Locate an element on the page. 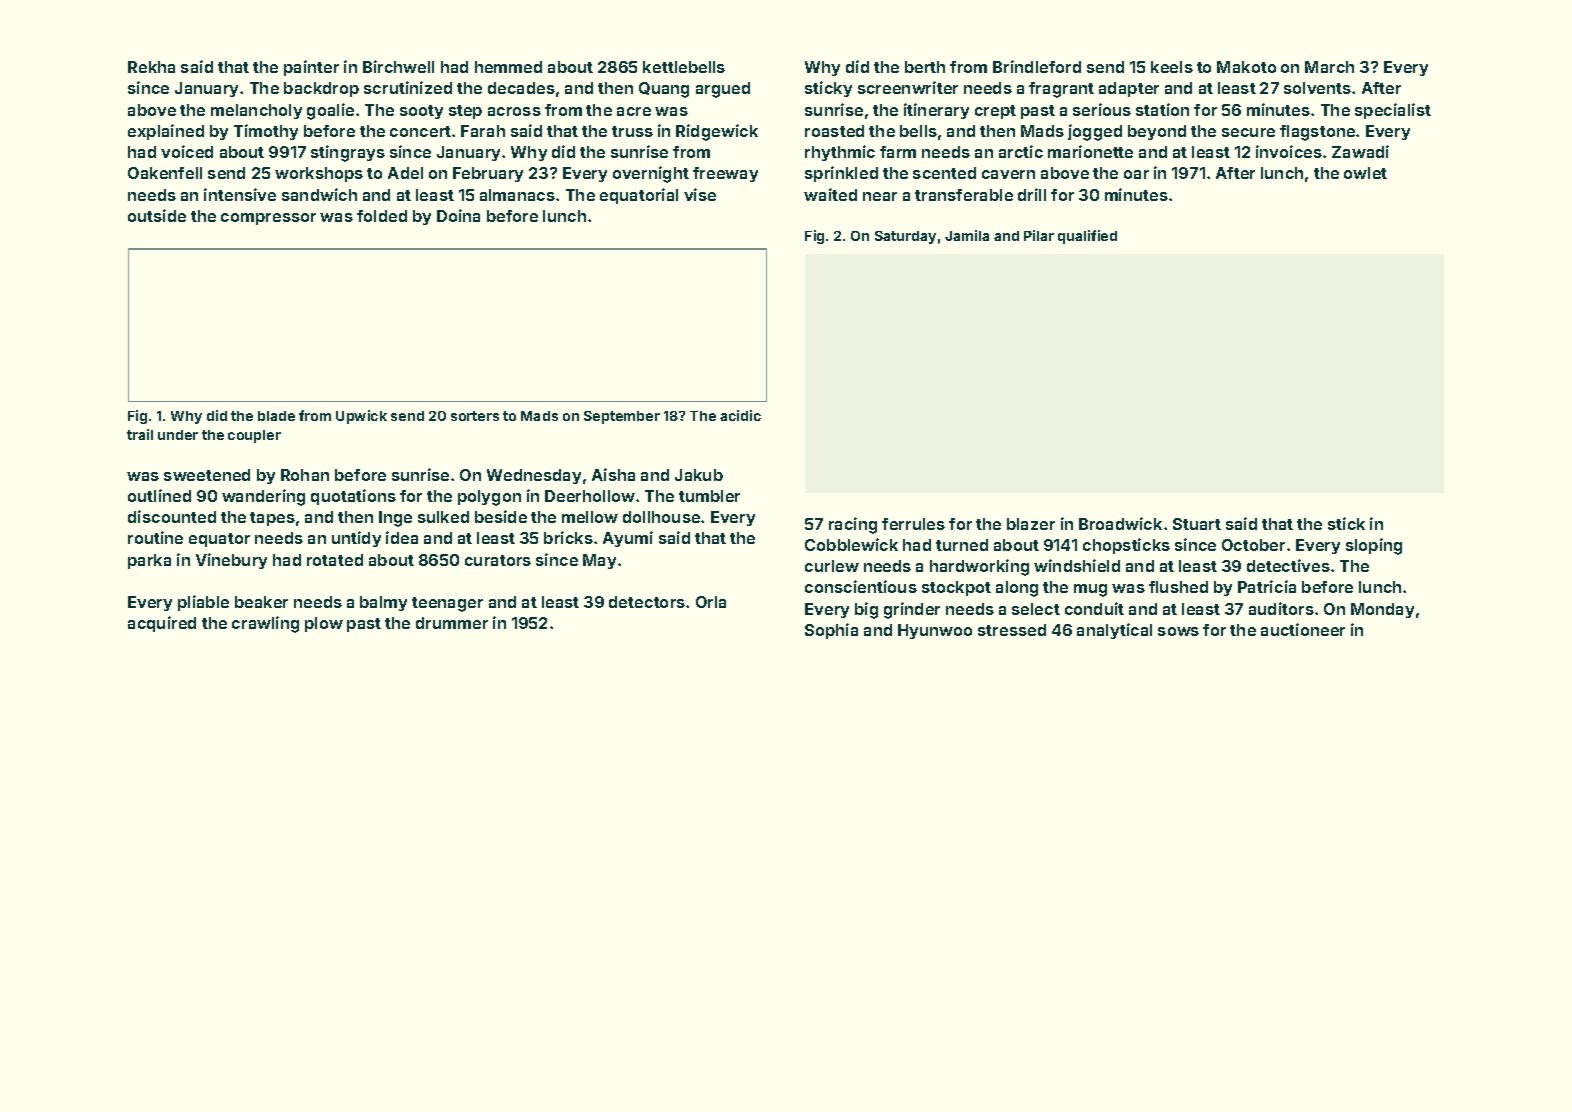  qualified is located at coordinates (1087, 237).
